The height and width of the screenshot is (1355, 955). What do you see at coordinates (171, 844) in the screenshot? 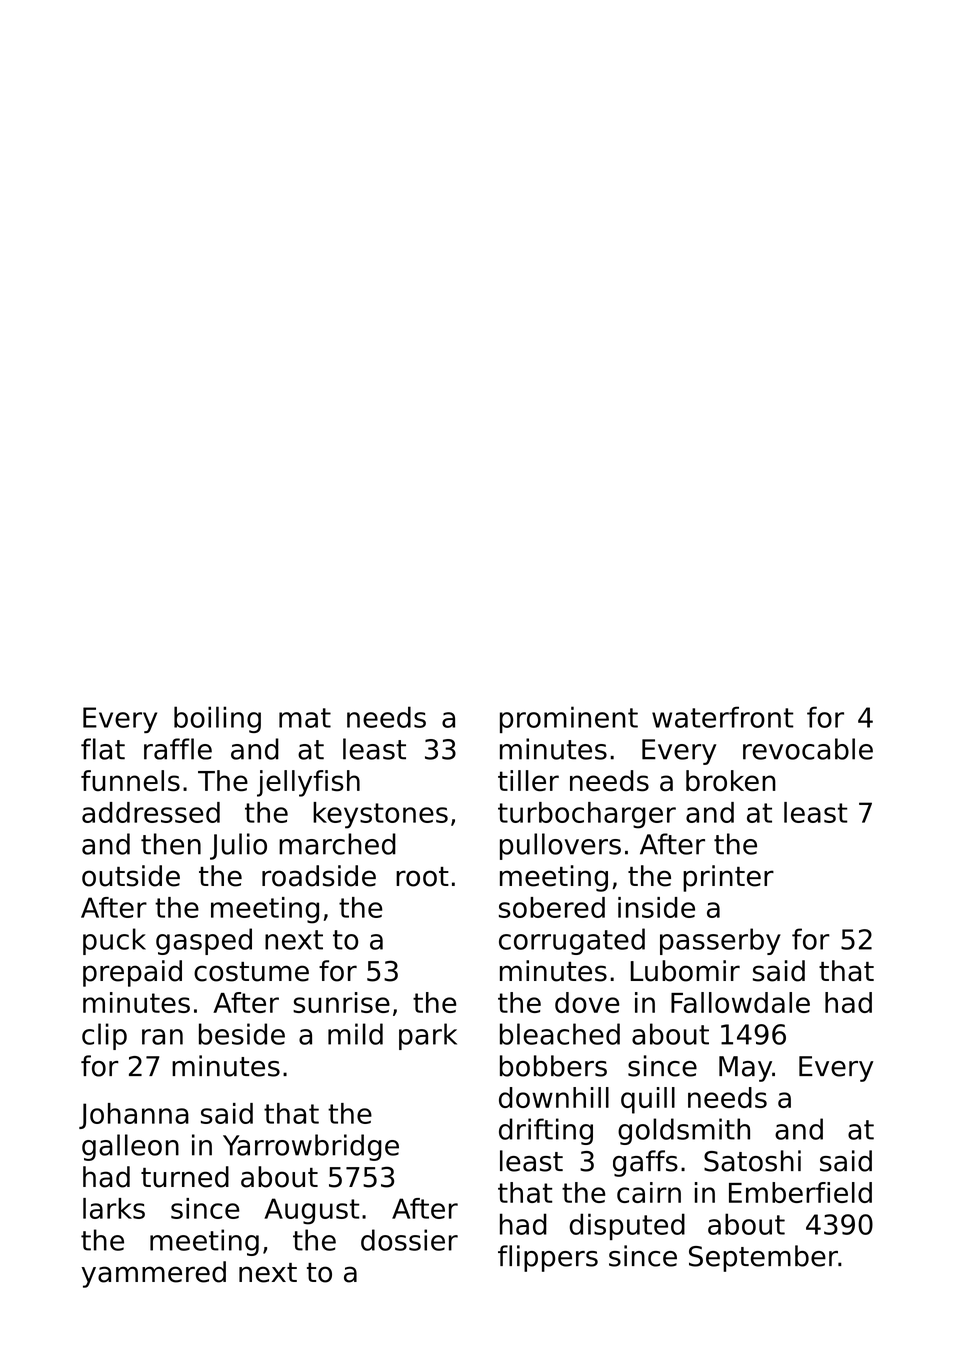
I see `then` at bounding box center [171, 844].
